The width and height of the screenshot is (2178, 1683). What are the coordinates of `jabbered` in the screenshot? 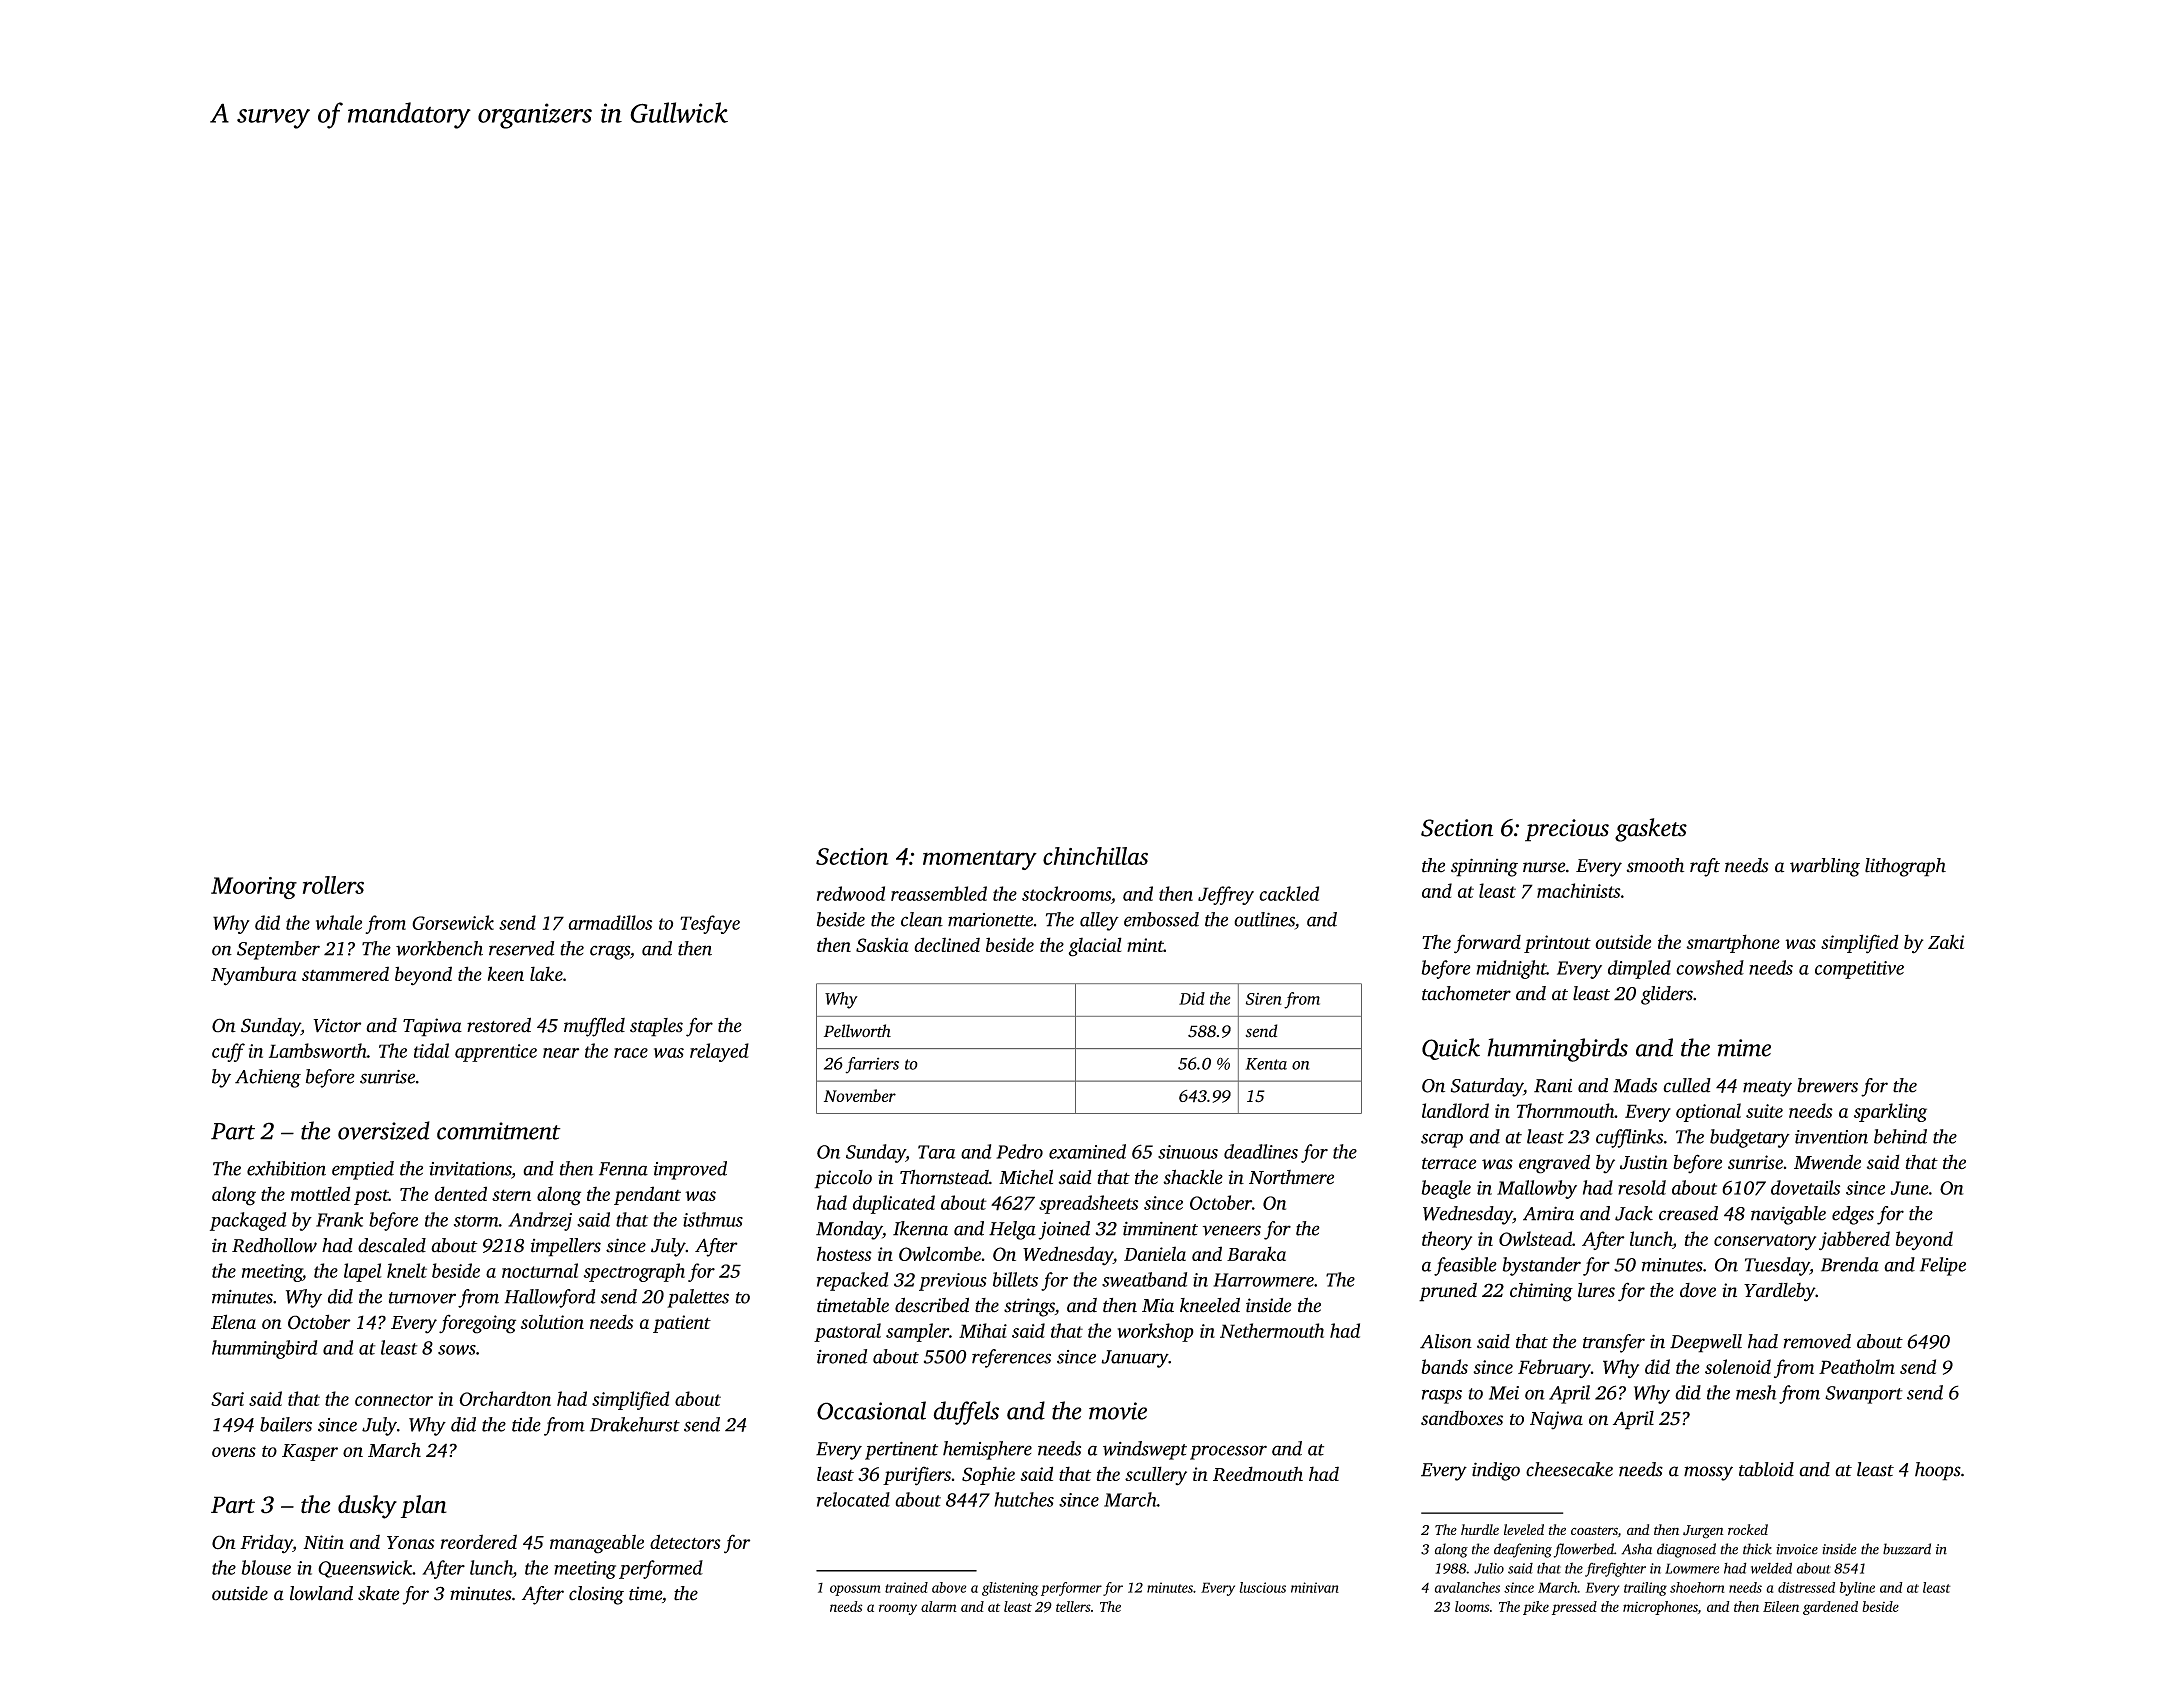 It's located at (1854, 1240).
